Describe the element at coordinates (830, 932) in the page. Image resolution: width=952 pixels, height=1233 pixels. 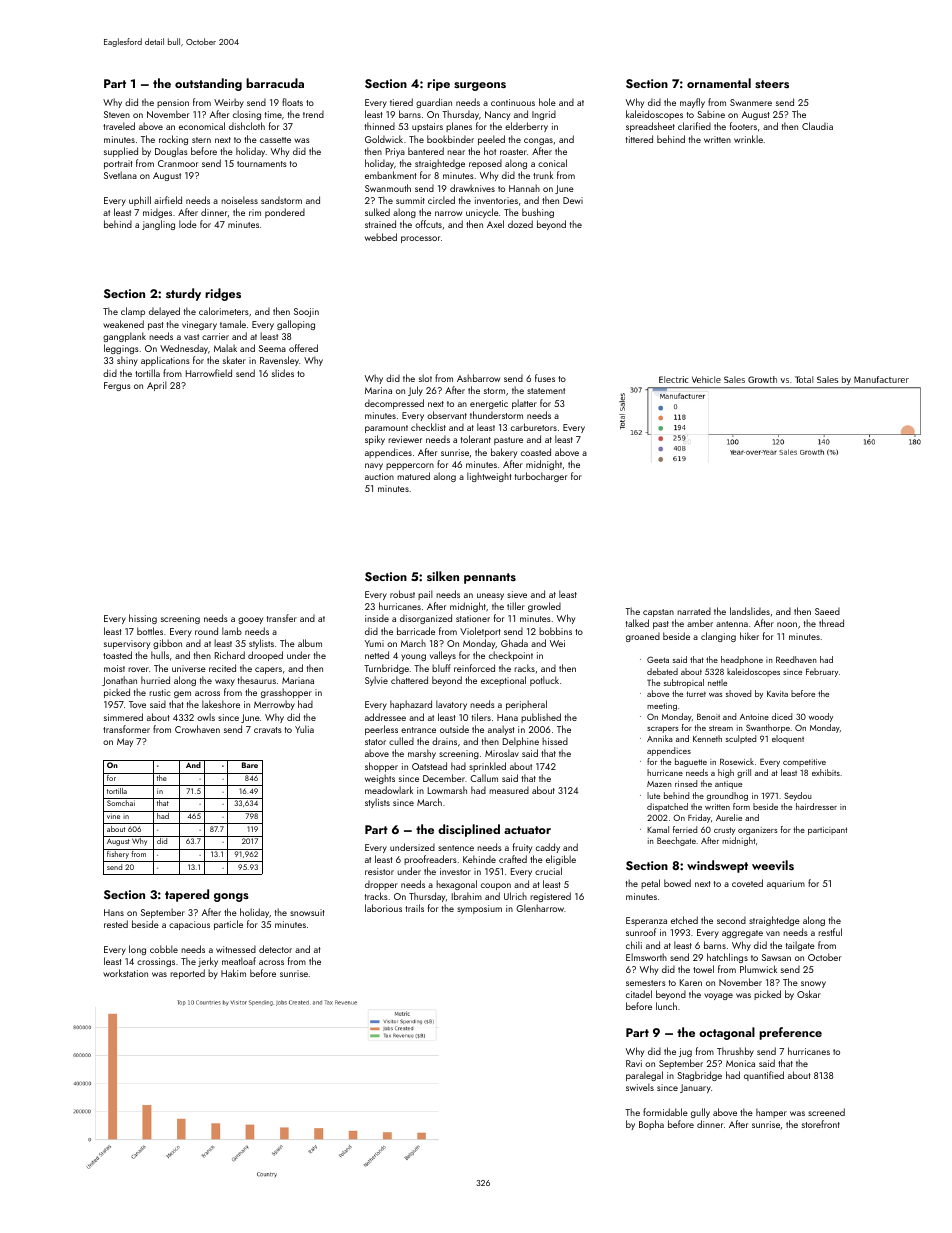
I see `restful` at that location.
